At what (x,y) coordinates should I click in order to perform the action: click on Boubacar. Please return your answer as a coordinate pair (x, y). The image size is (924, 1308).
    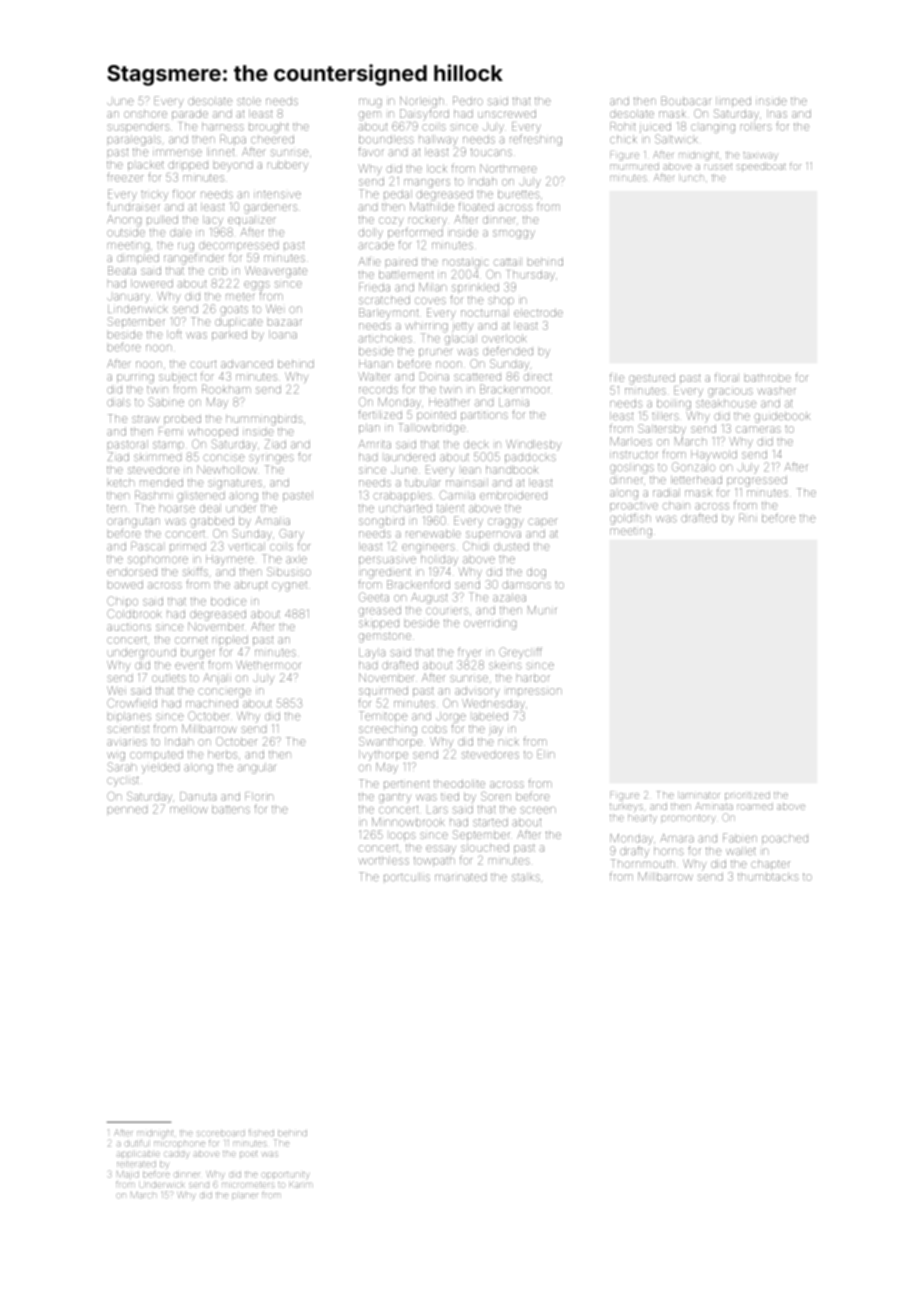
    Looking at the image, I should click on (685, 100).
